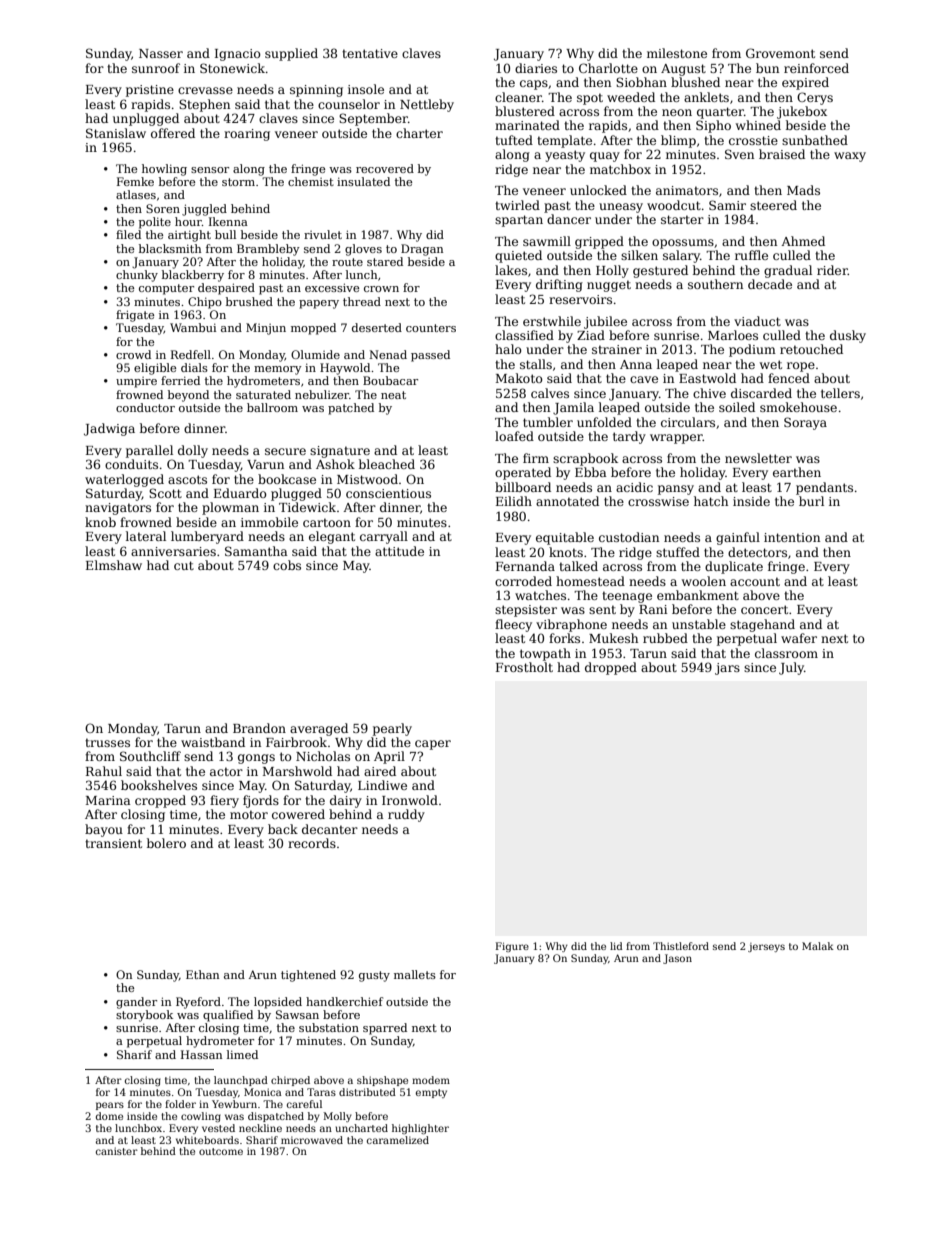 The width and height of the image is (952, 1233). Describe the element at coordinates (788, 271) in the image. I see `gradual` at that location.
